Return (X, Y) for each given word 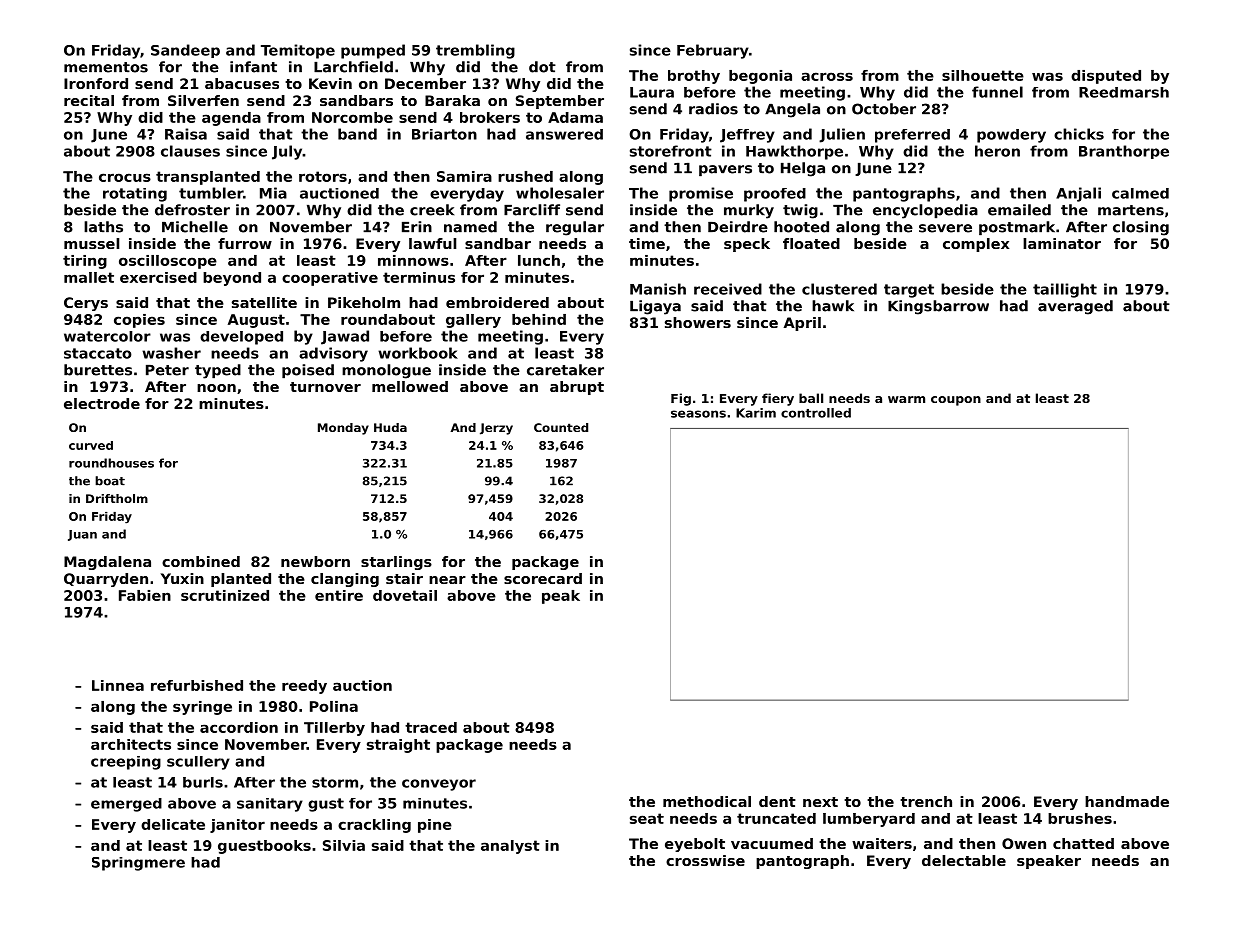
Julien (842, 135)
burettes (98, 370)
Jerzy (496, 429)
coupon (956, 401)
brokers (490, 117)
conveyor (439, 785)
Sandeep (185, 51)
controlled (816, 413)
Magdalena (107, 563)
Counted (561, 427)
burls (203, 782)
